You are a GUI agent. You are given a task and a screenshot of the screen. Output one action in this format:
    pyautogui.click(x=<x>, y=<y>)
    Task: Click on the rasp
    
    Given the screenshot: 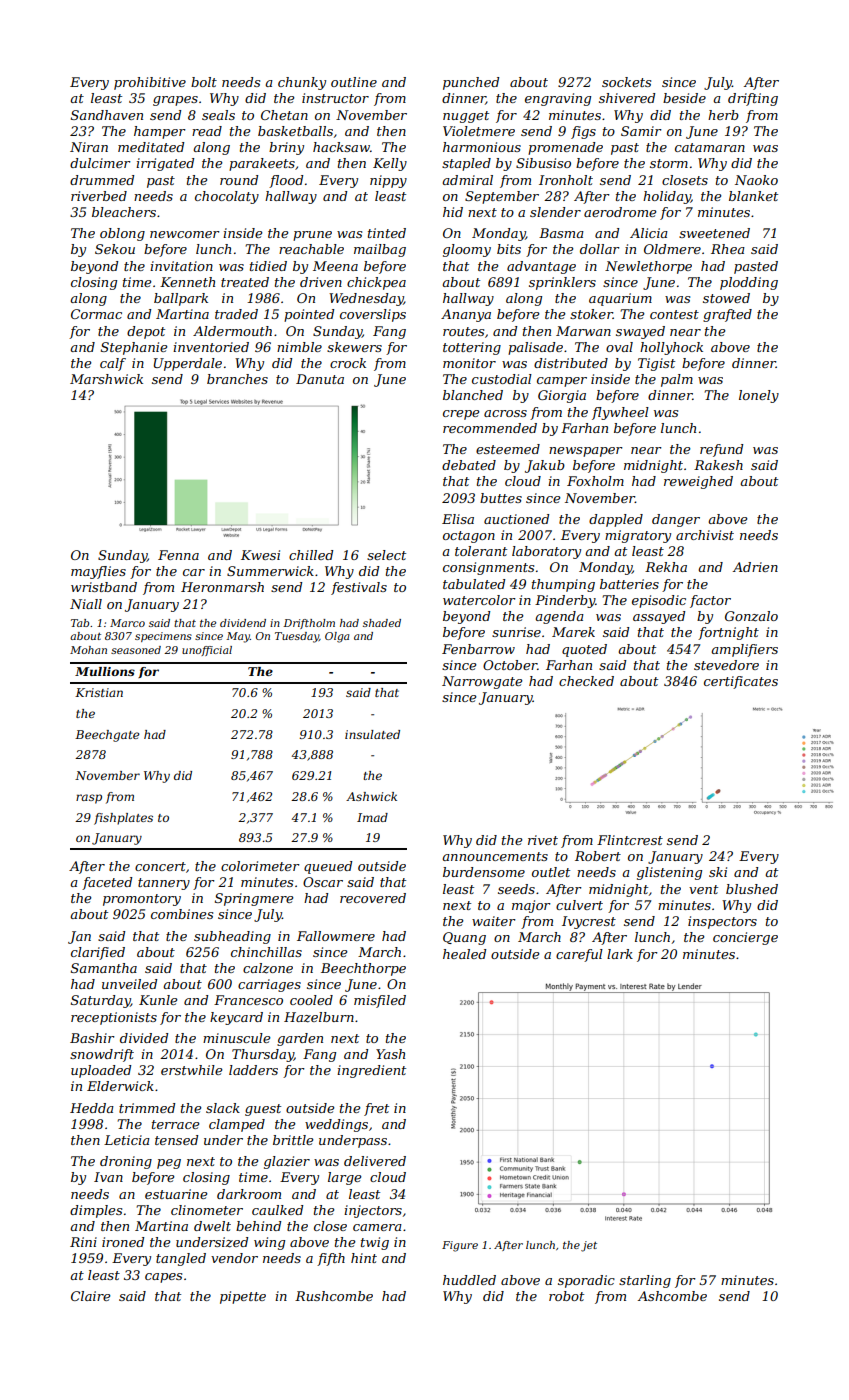 What is the action you would take?
    pyautogui.click(x=89, y=799)
